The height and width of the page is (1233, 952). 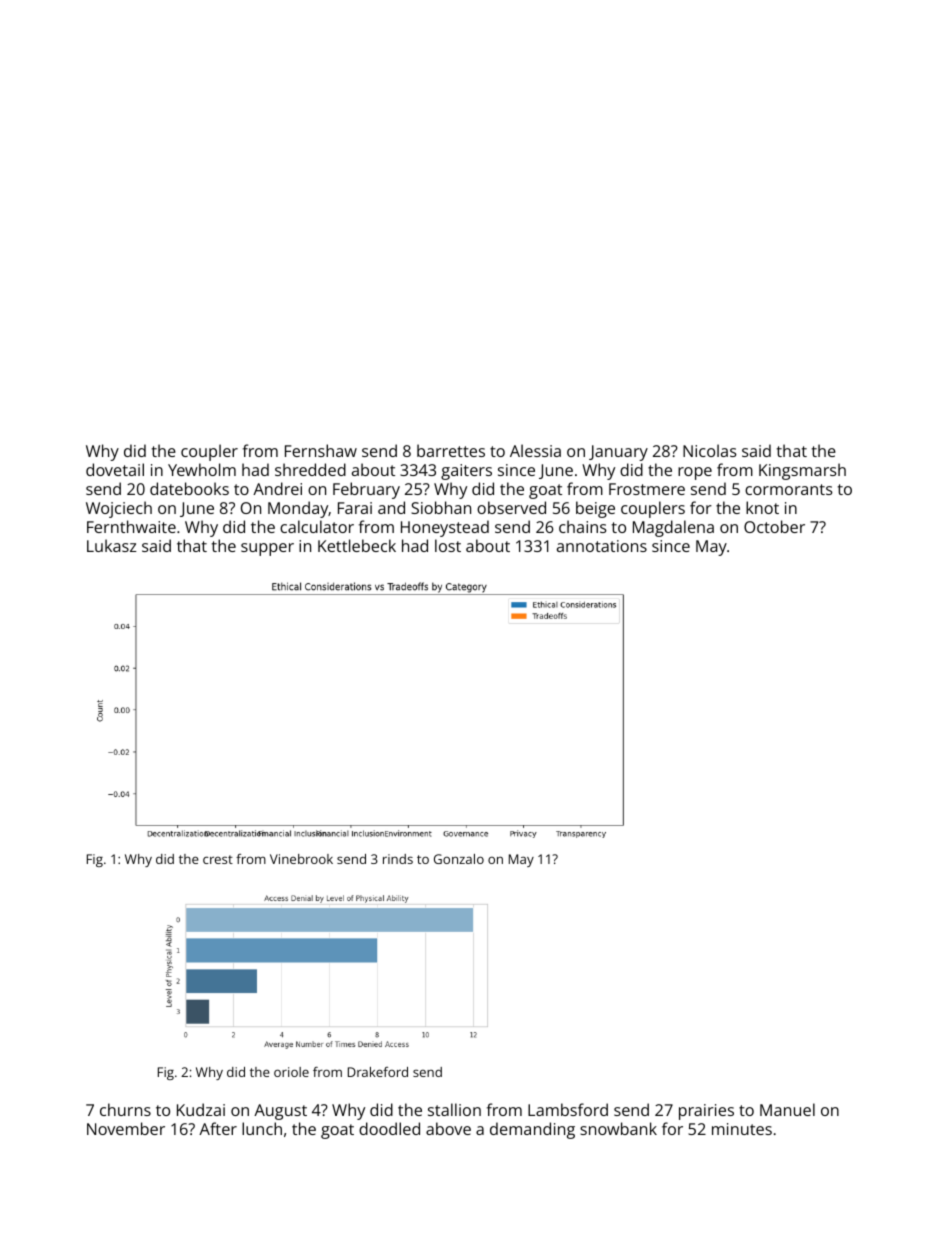 I want to click on lunch, so click(x=262, y=1128).
